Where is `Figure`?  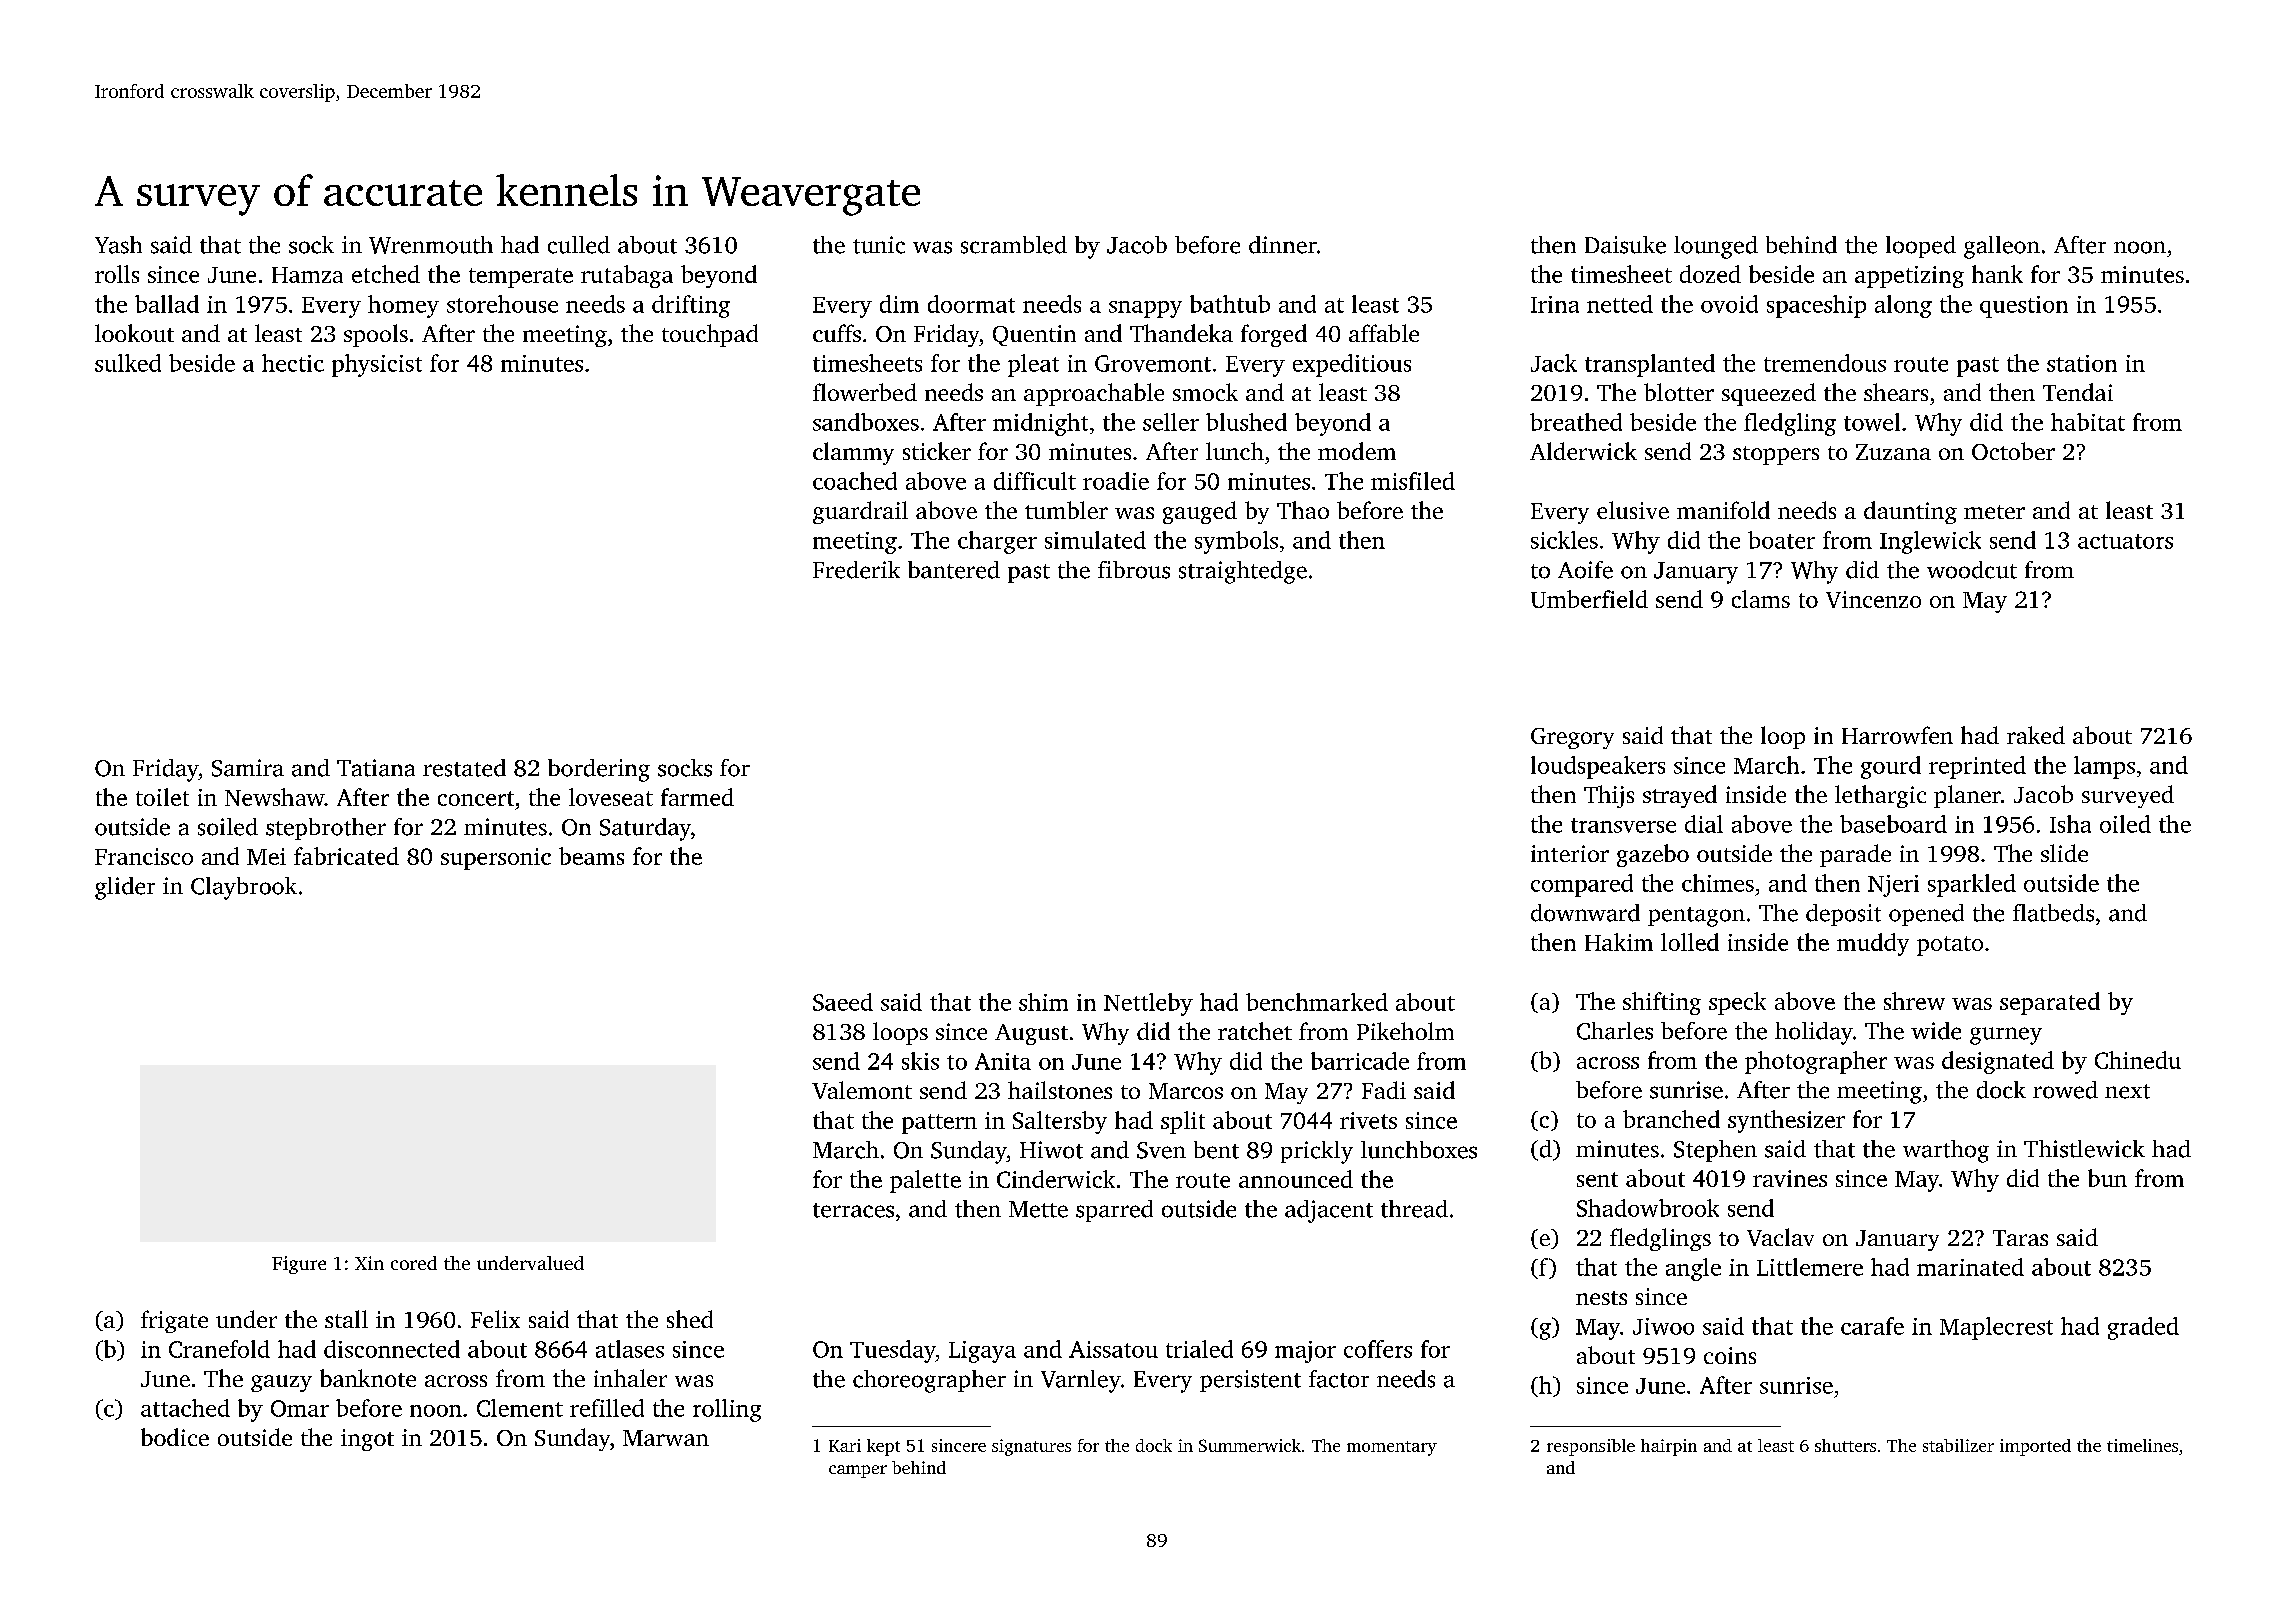 Figure is located at coordinates (299, 1265).
